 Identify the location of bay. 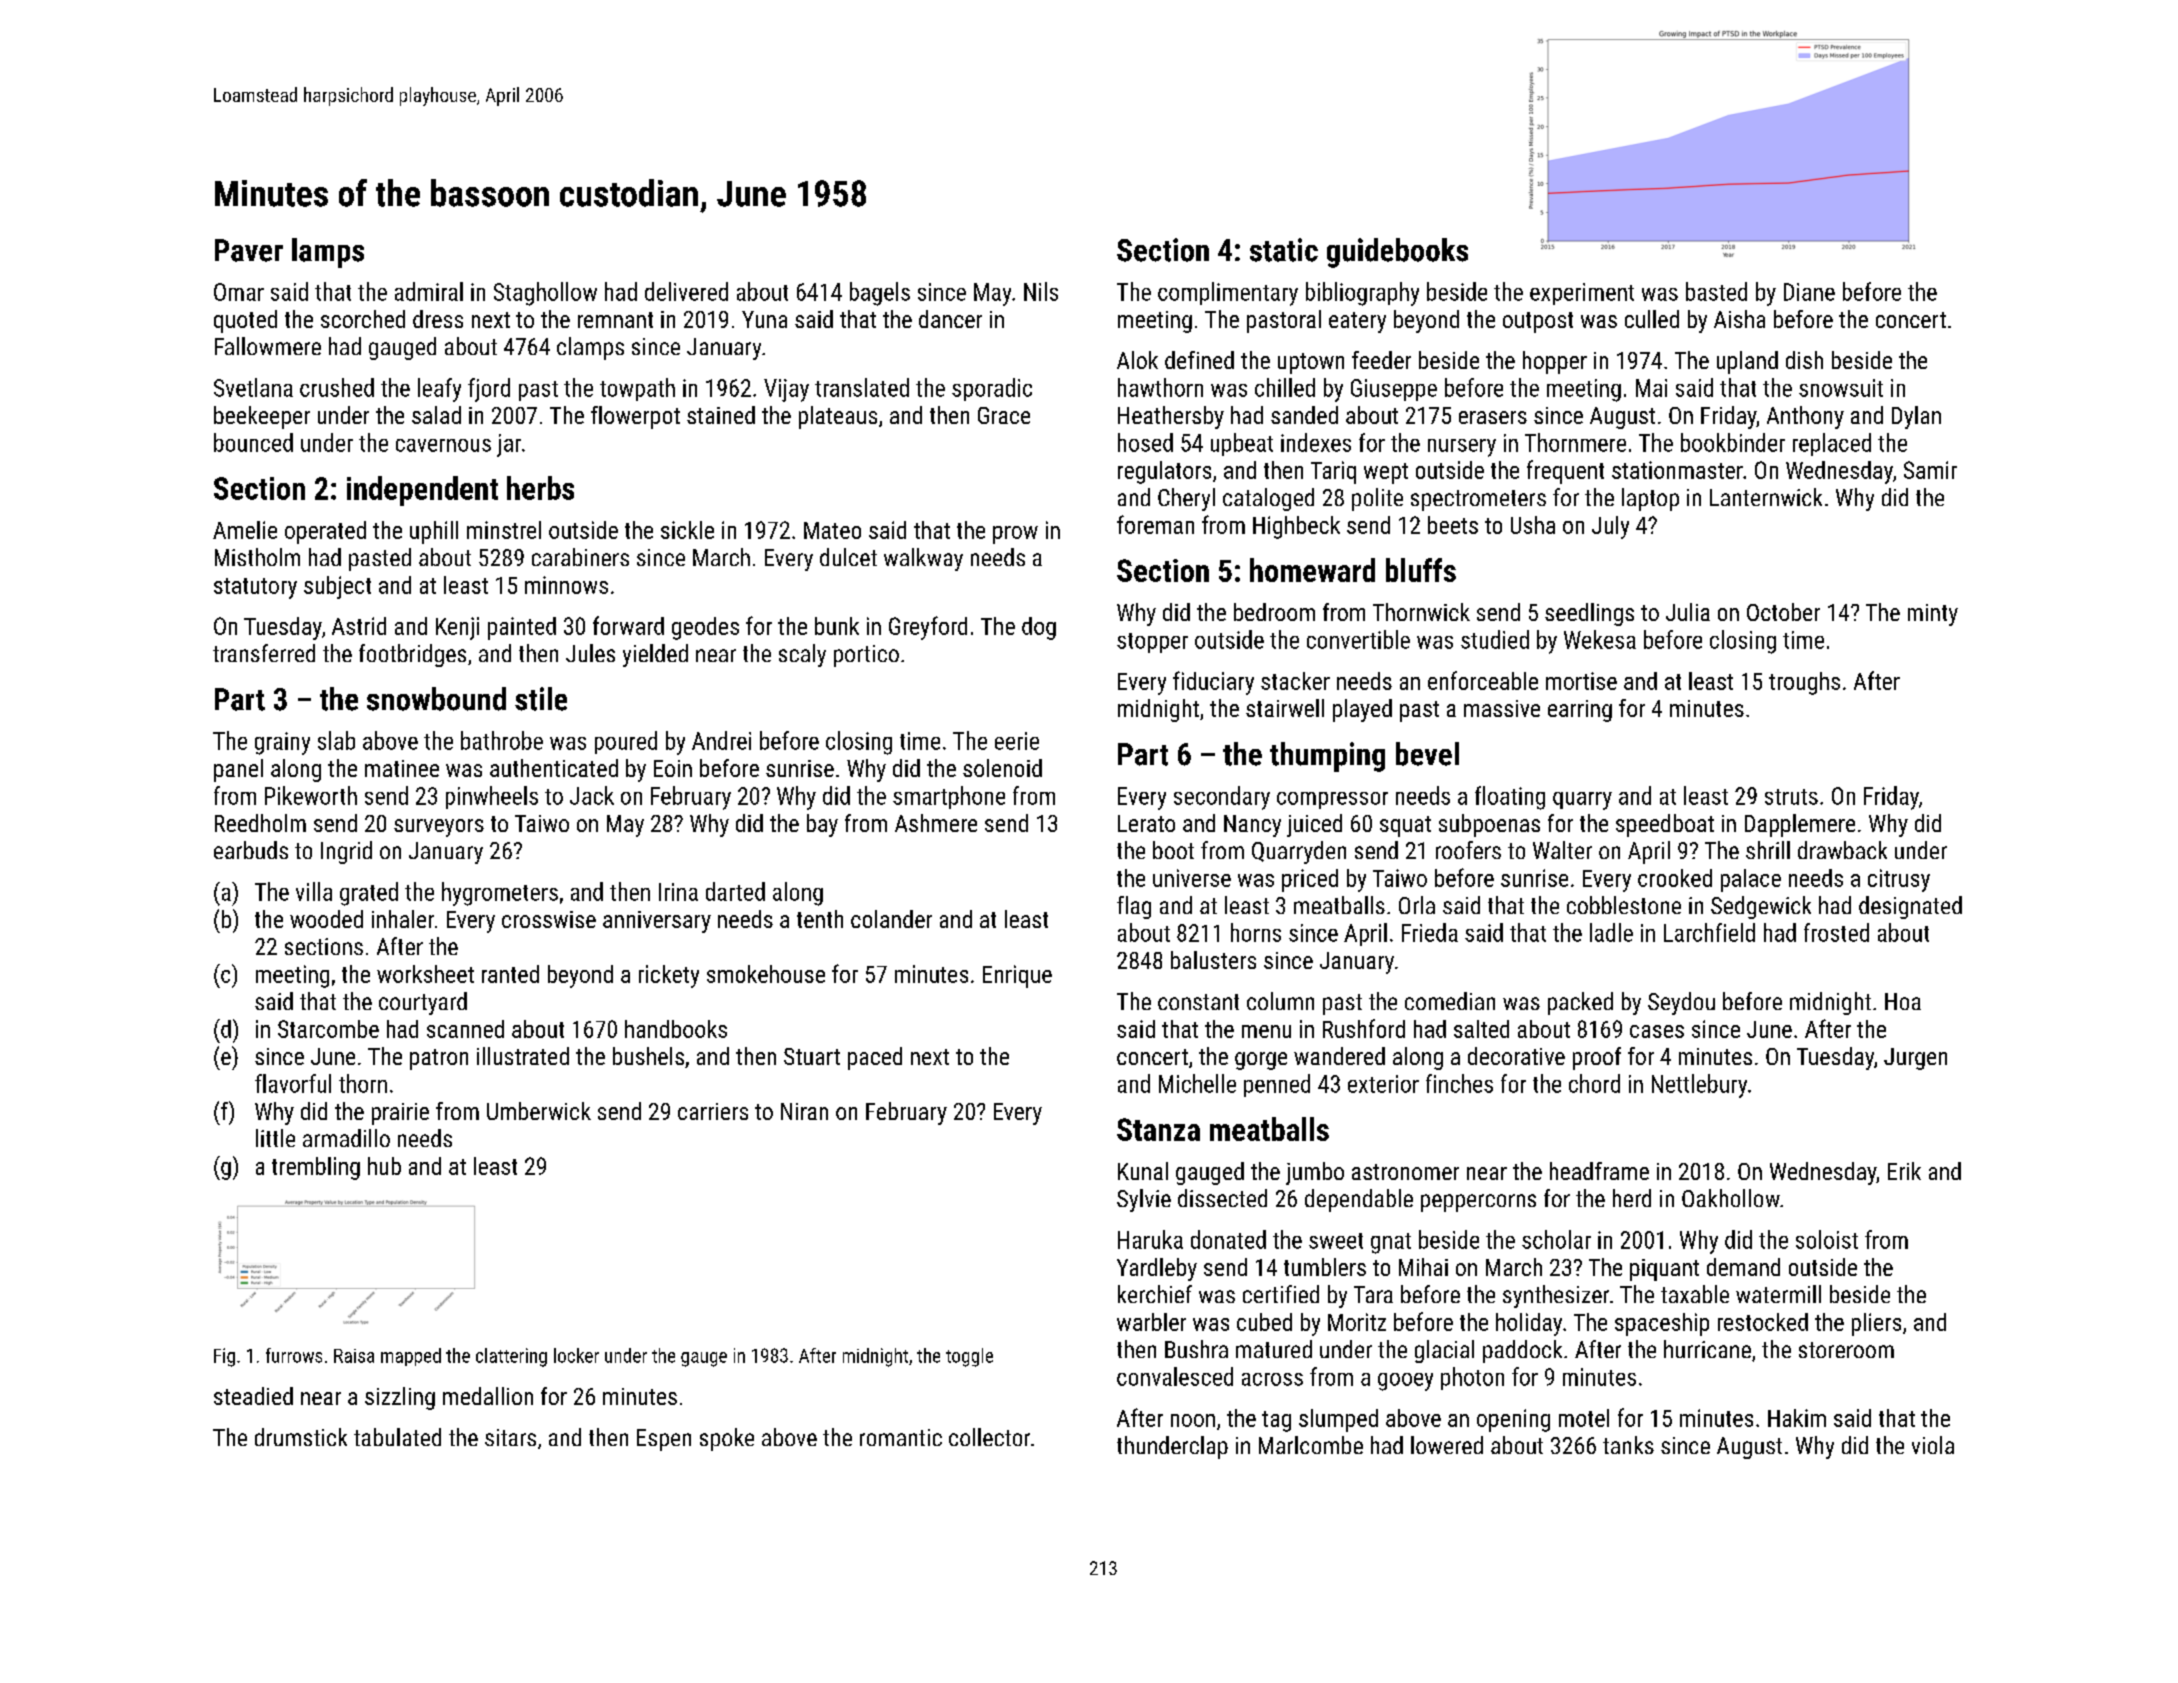
(822, 825).
